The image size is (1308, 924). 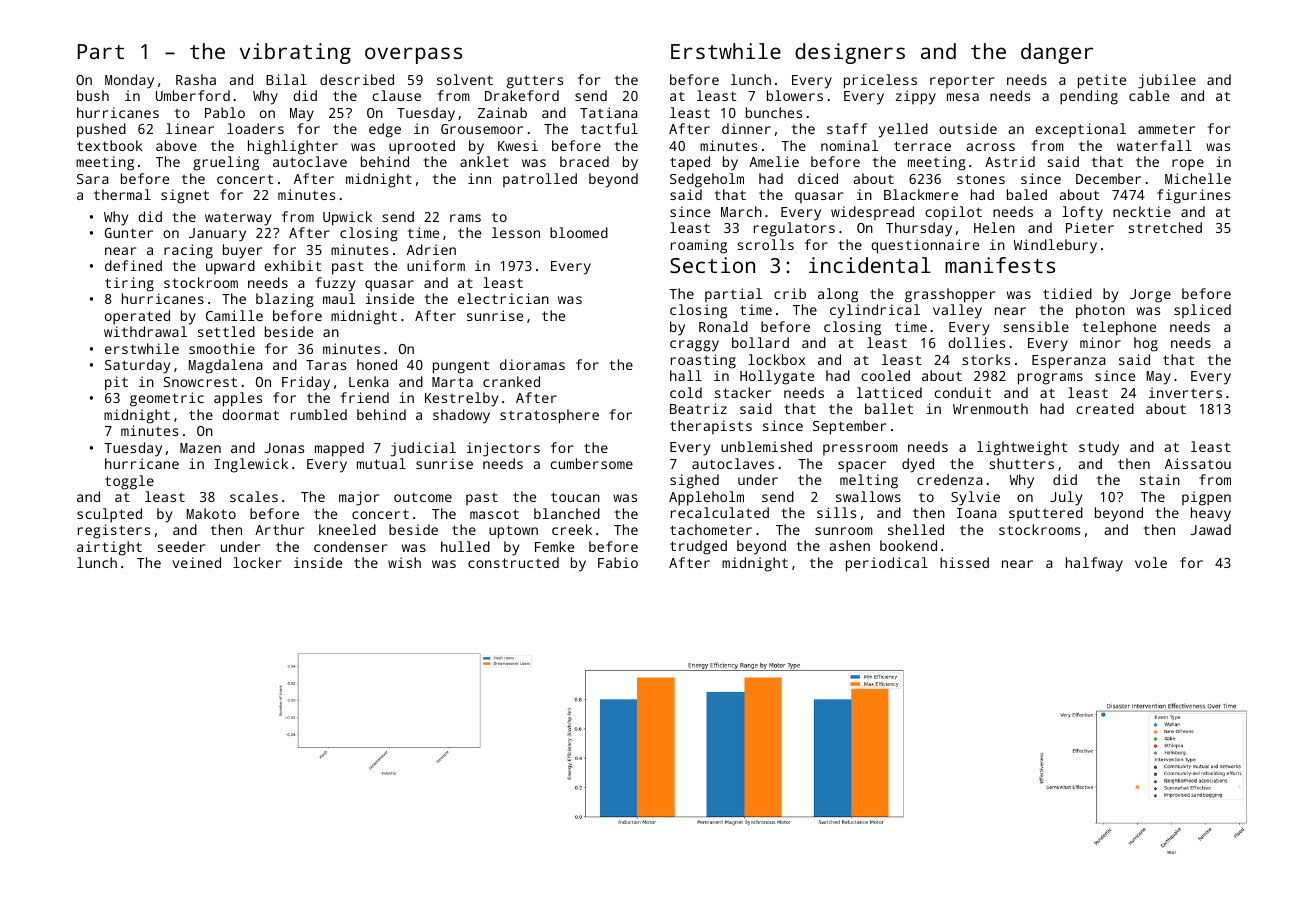 I want to click on defined, so click(x=133, y=265).
